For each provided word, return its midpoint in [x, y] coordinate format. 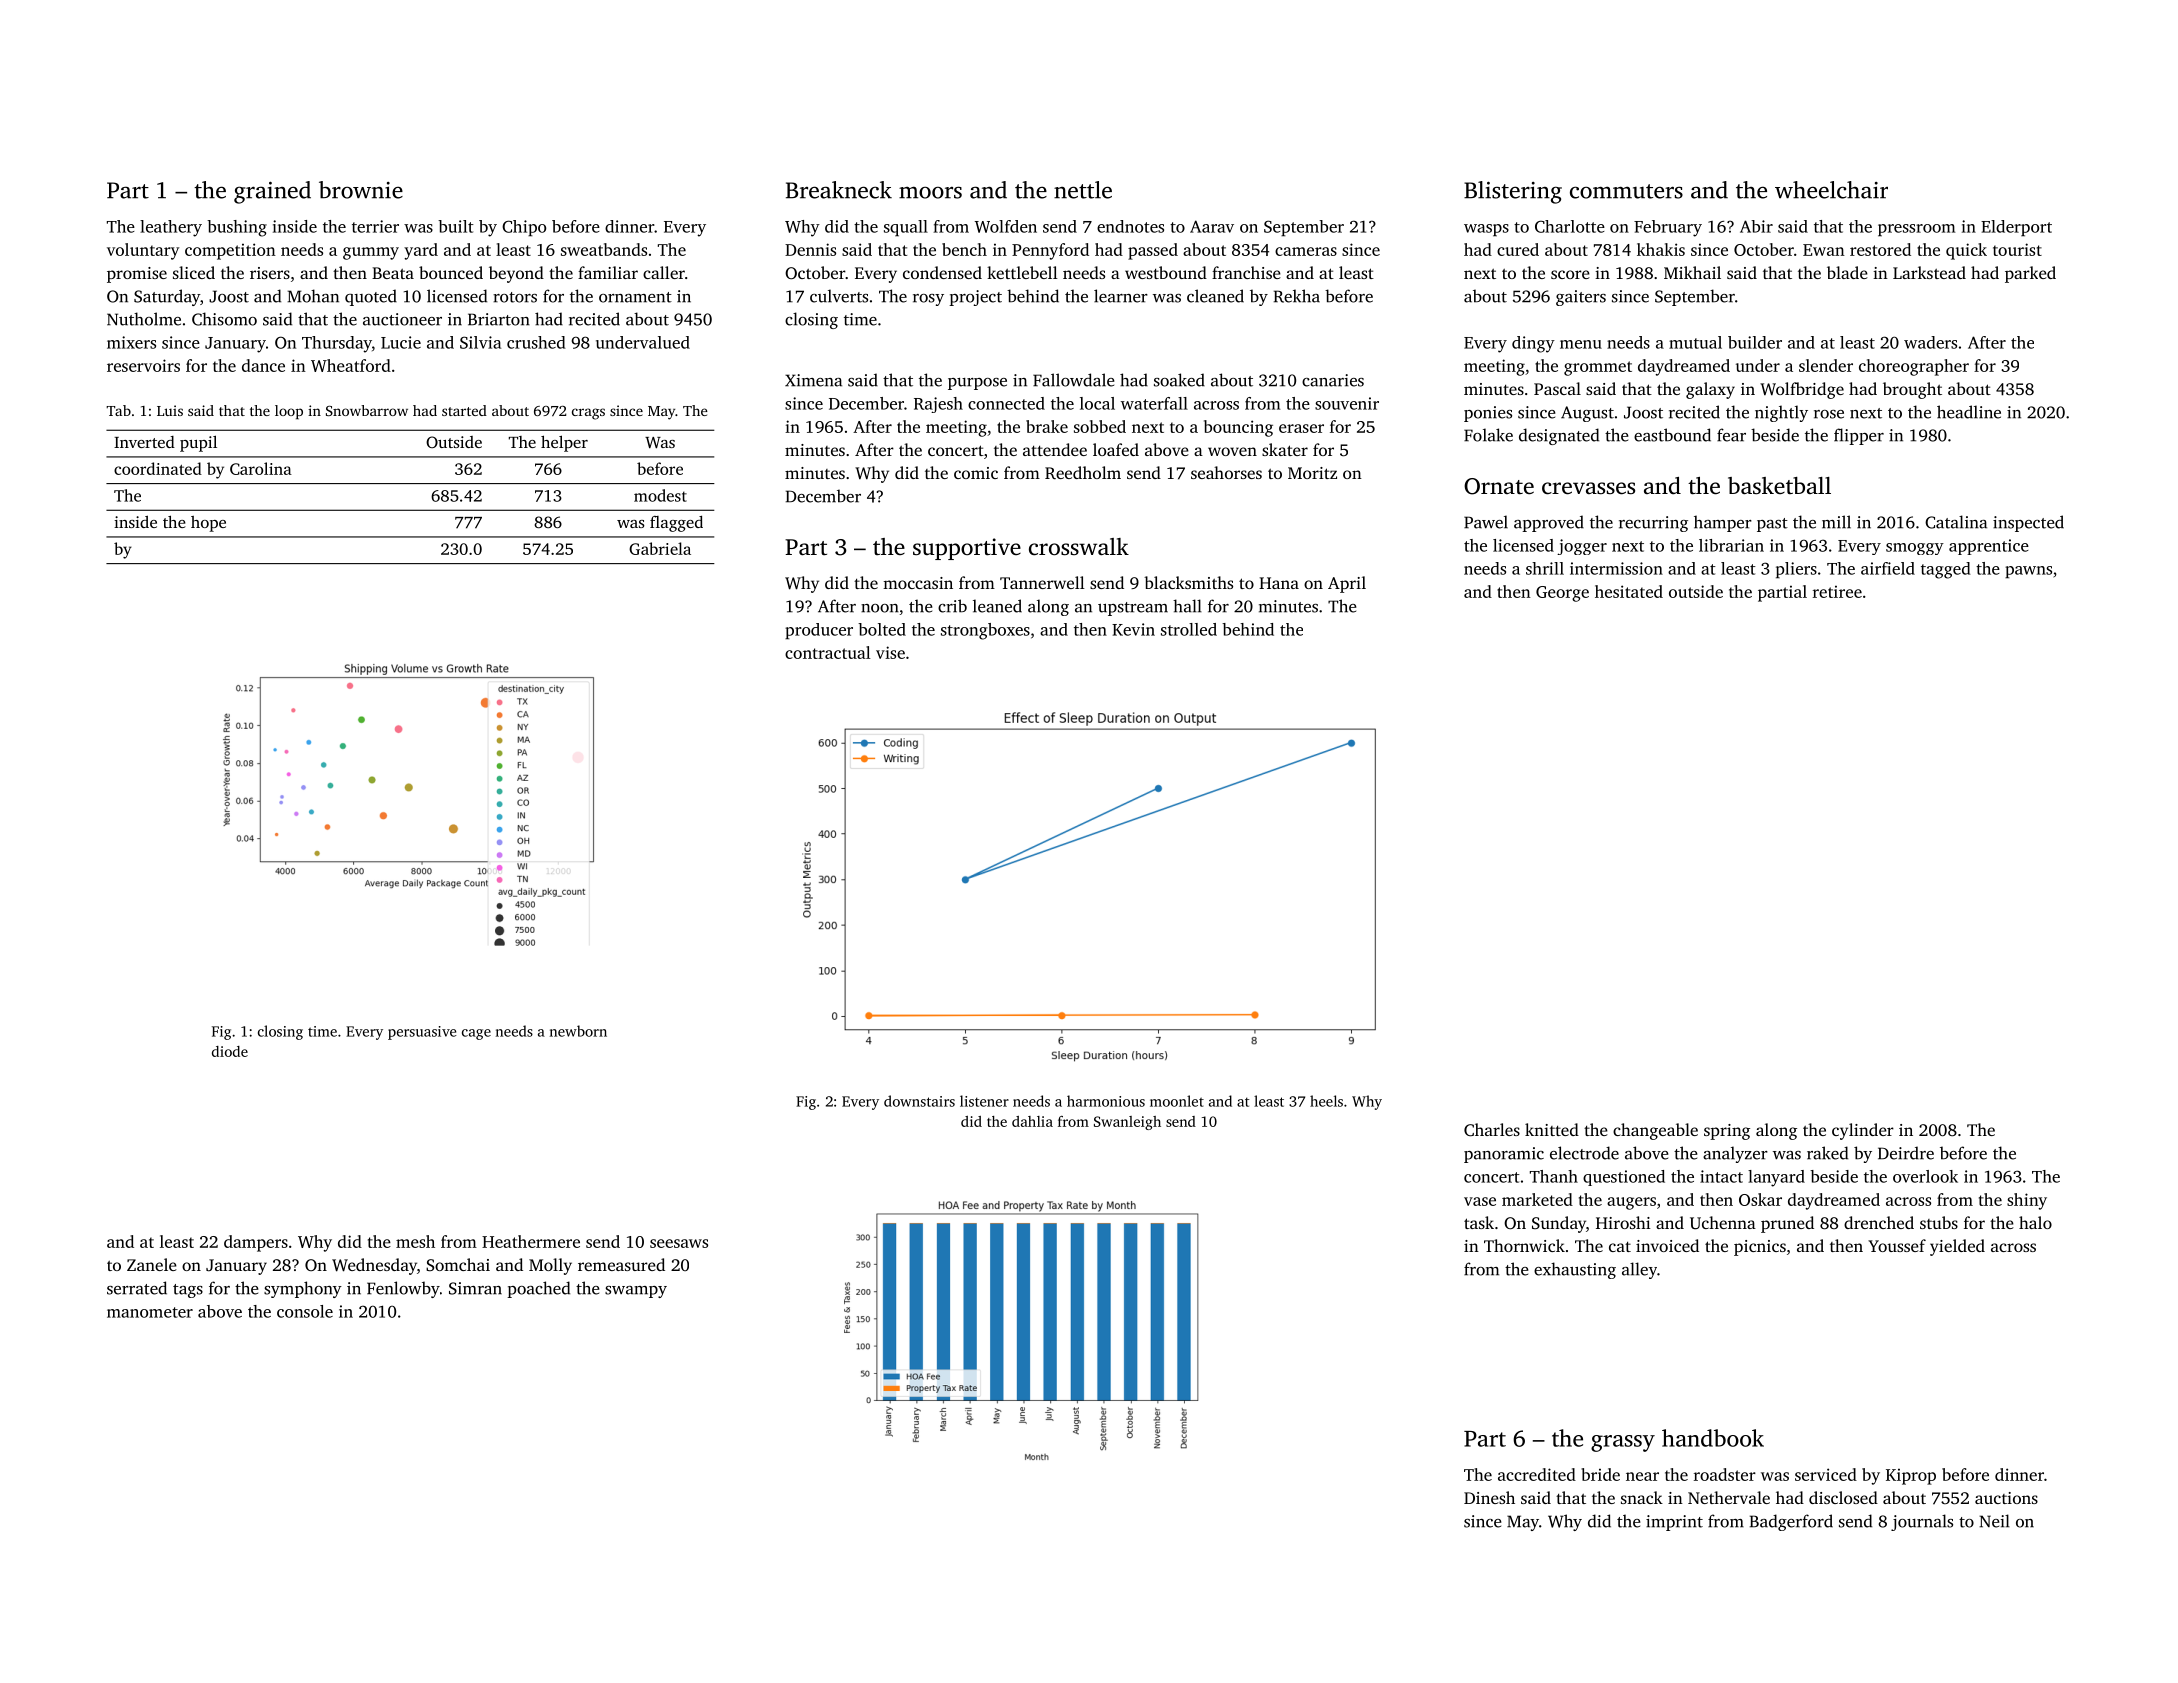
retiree [1837, 591]
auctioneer [402, 319]
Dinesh [1489, 1497]
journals [1922, 1522]
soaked [1179, 380]
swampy [636, 1292]
